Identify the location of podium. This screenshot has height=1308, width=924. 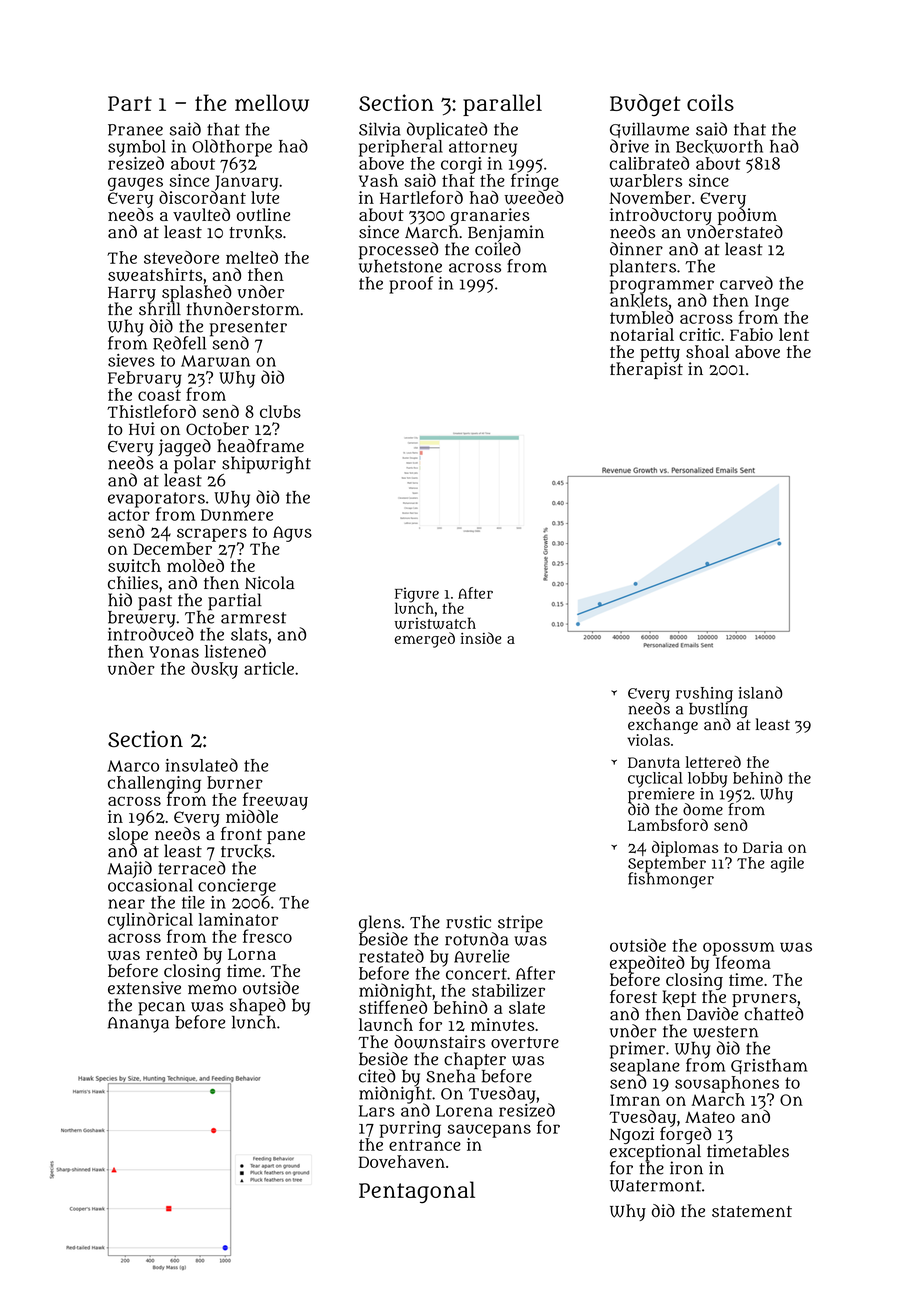
(747, 216).
